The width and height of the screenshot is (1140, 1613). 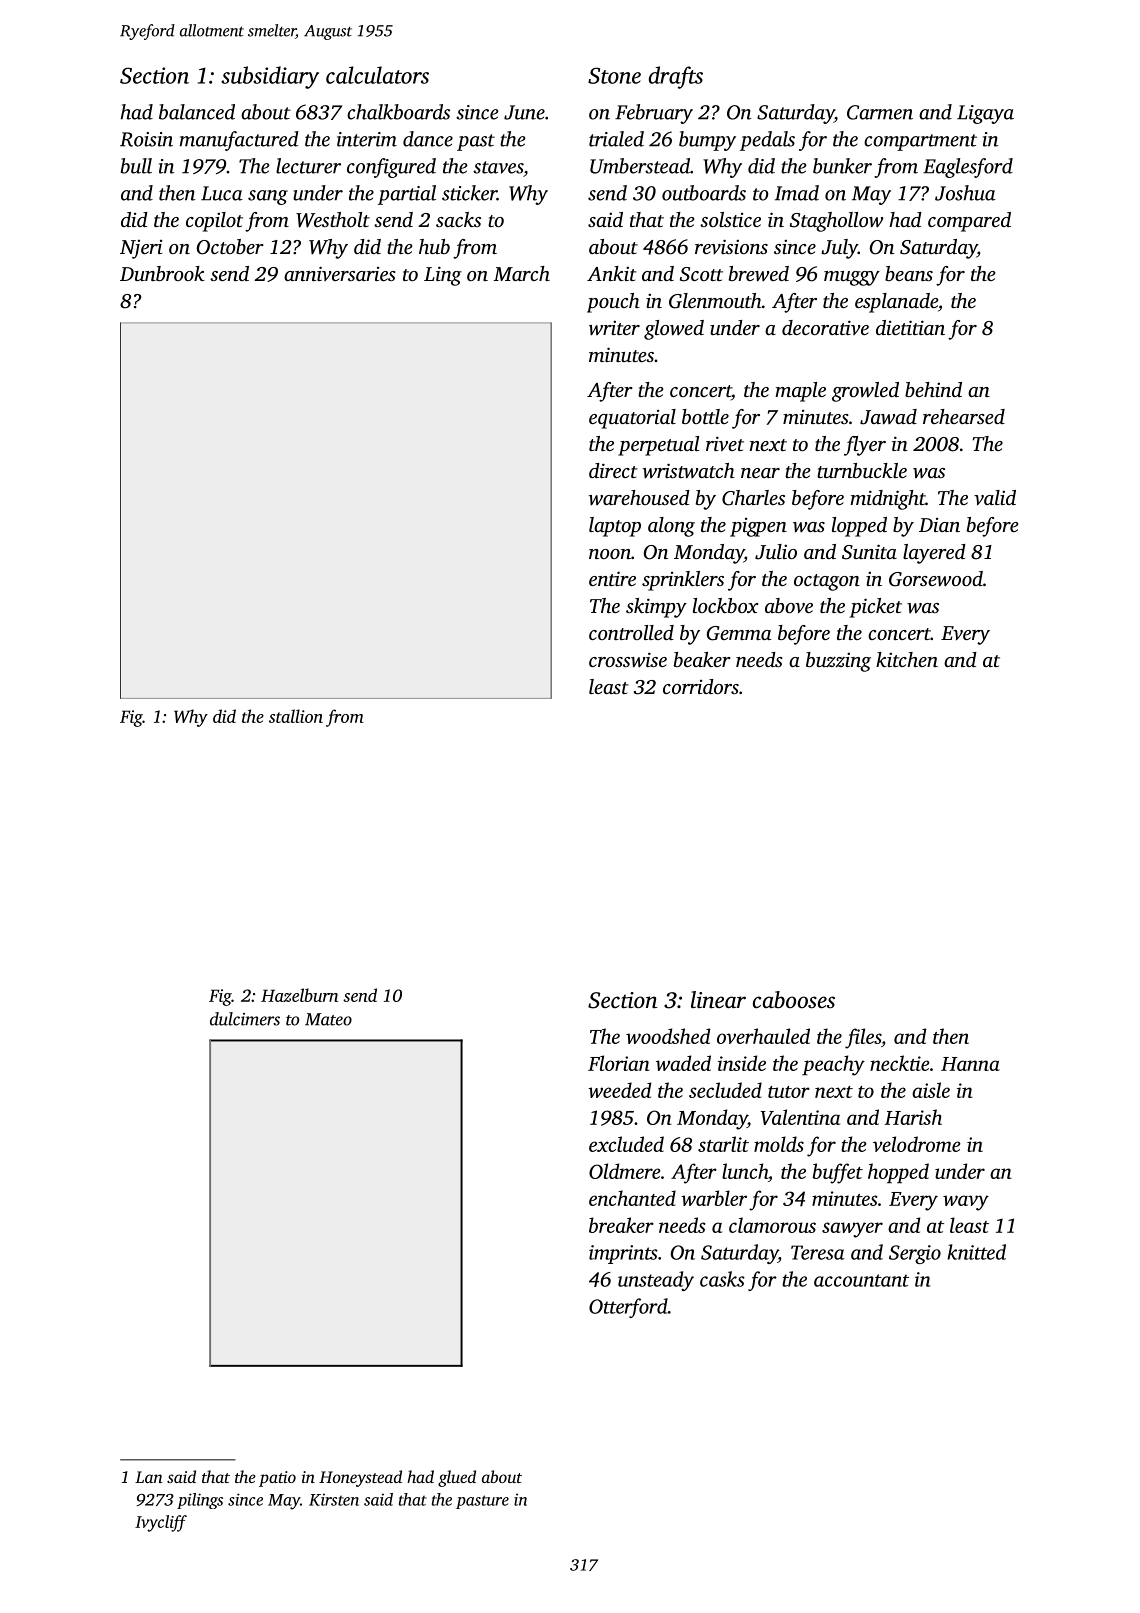 I want to click on subsidiary, so click(x=270, y=77).
